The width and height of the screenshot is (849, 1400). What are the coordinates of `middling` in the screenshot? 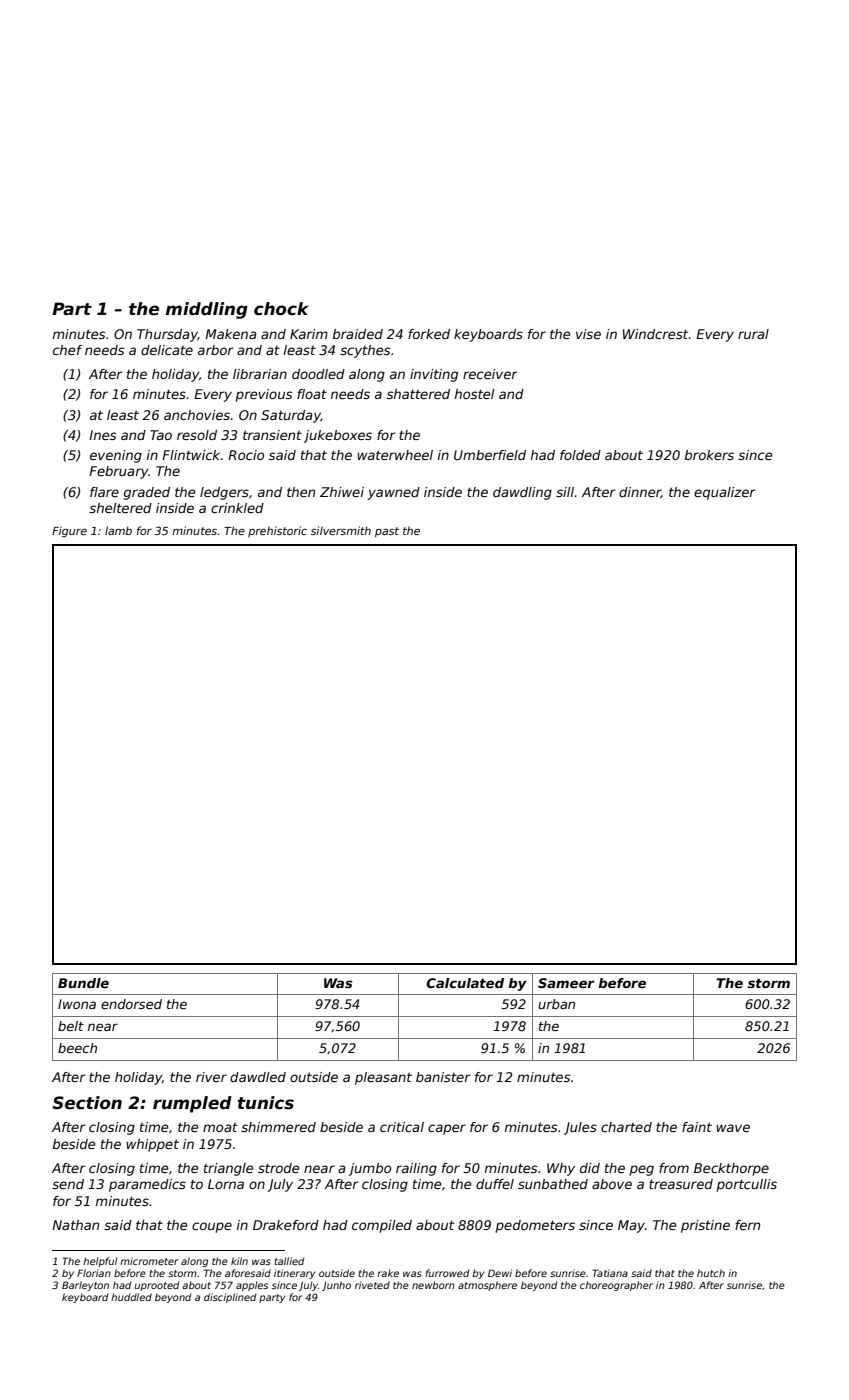 It's located at (207, 310).
